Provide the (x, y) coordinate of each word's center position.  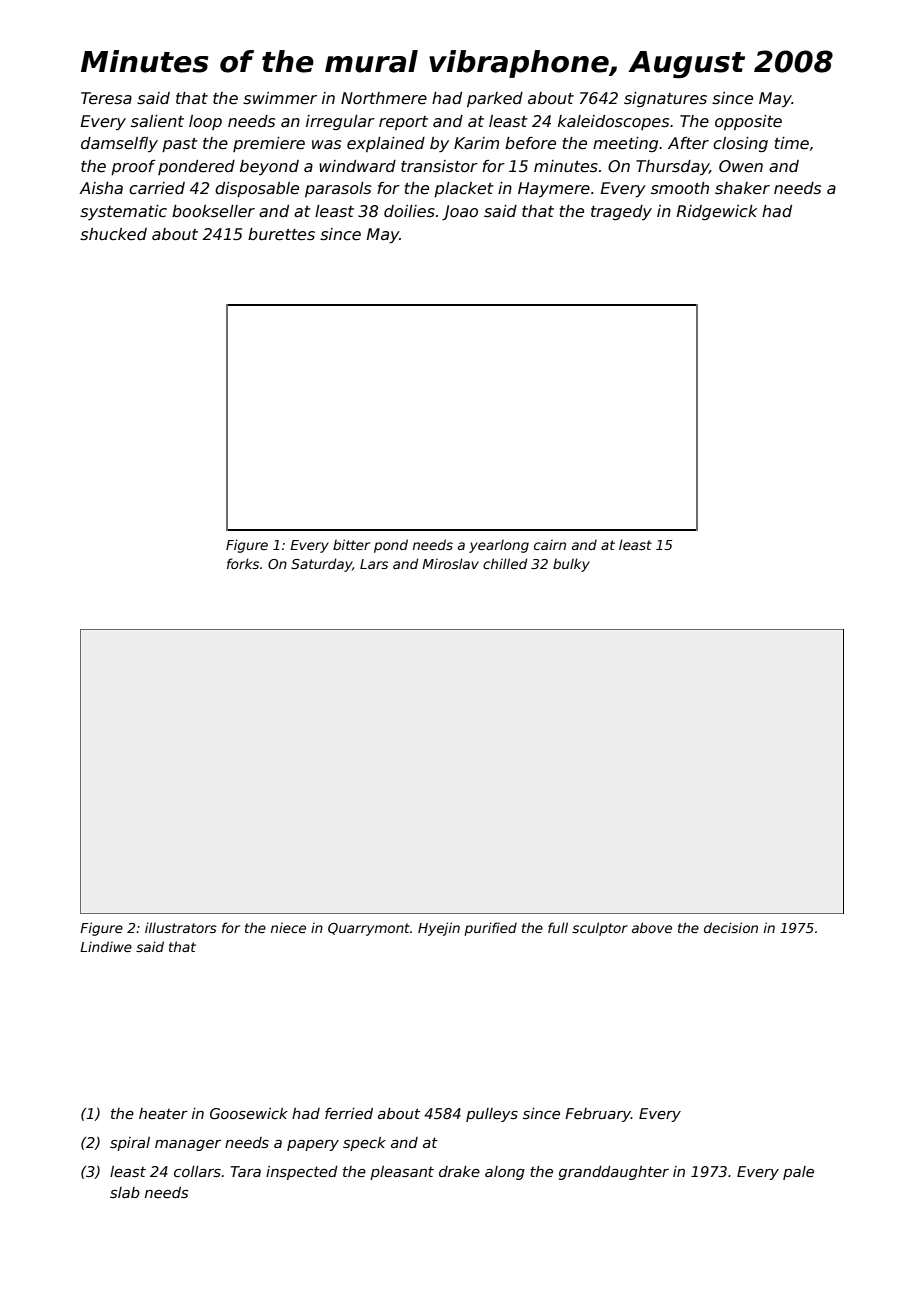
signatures (665, 99)
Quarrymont (369, 929)
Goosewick (249, 1113)
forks (243, 563)
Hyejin (439, 929)
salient (157, 121)
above (652, 927)
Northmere (384, 98)
